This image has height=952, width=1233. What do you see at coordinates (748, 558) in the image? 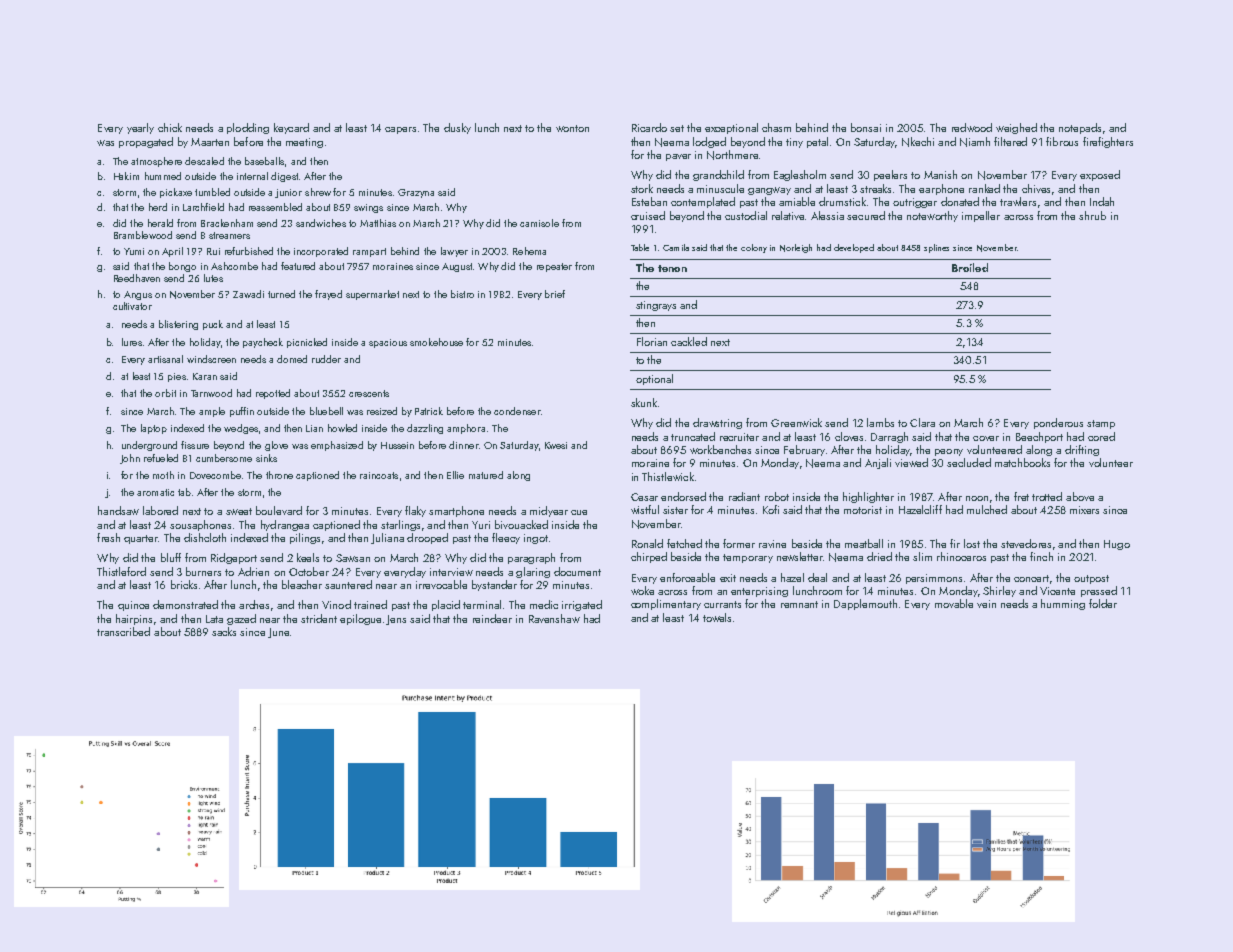
I see `temporary` at bounding box center [748, 558].
